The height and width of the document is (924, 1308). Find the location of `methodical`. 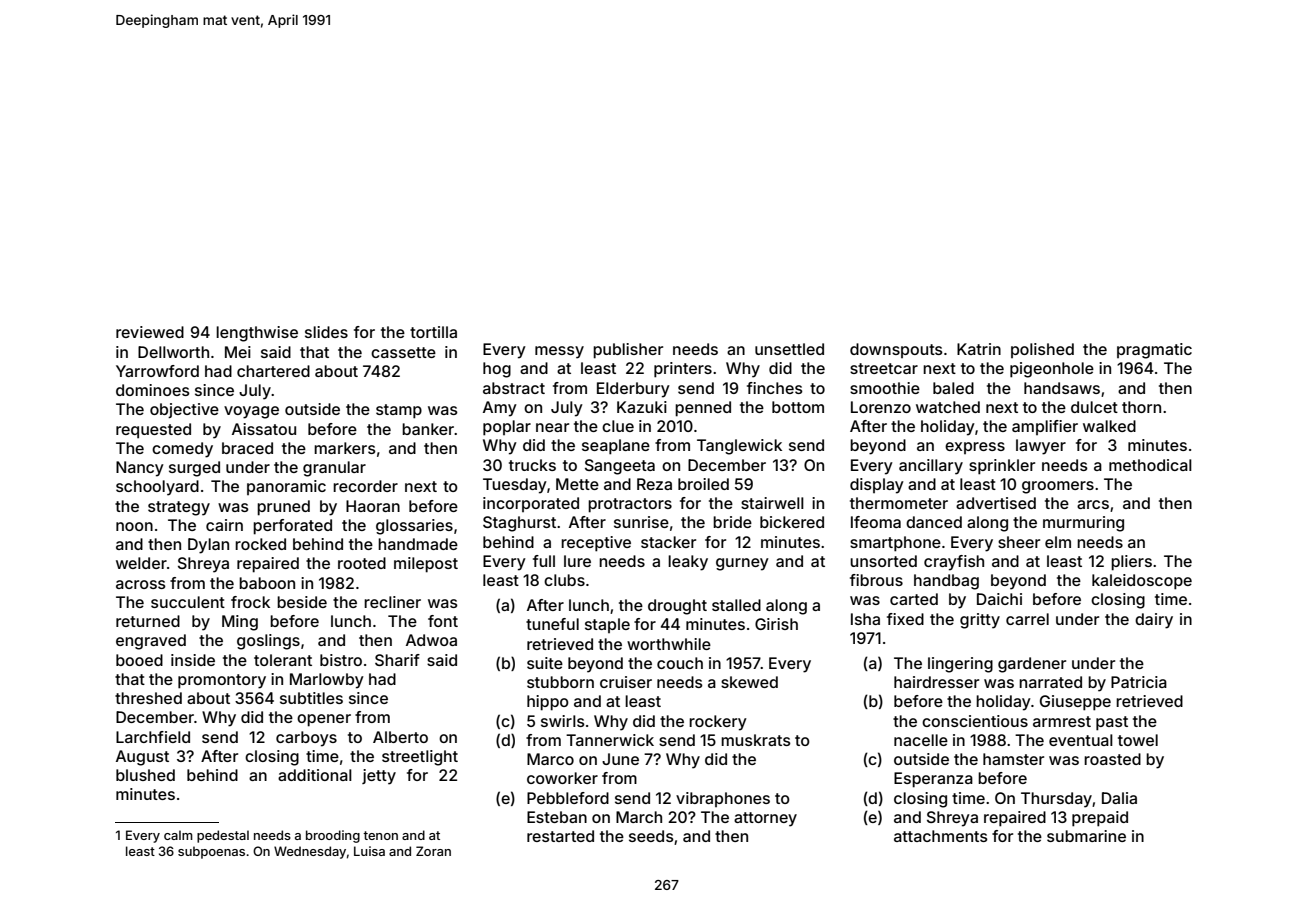

methodical is located at coordinates (1150, 465).
